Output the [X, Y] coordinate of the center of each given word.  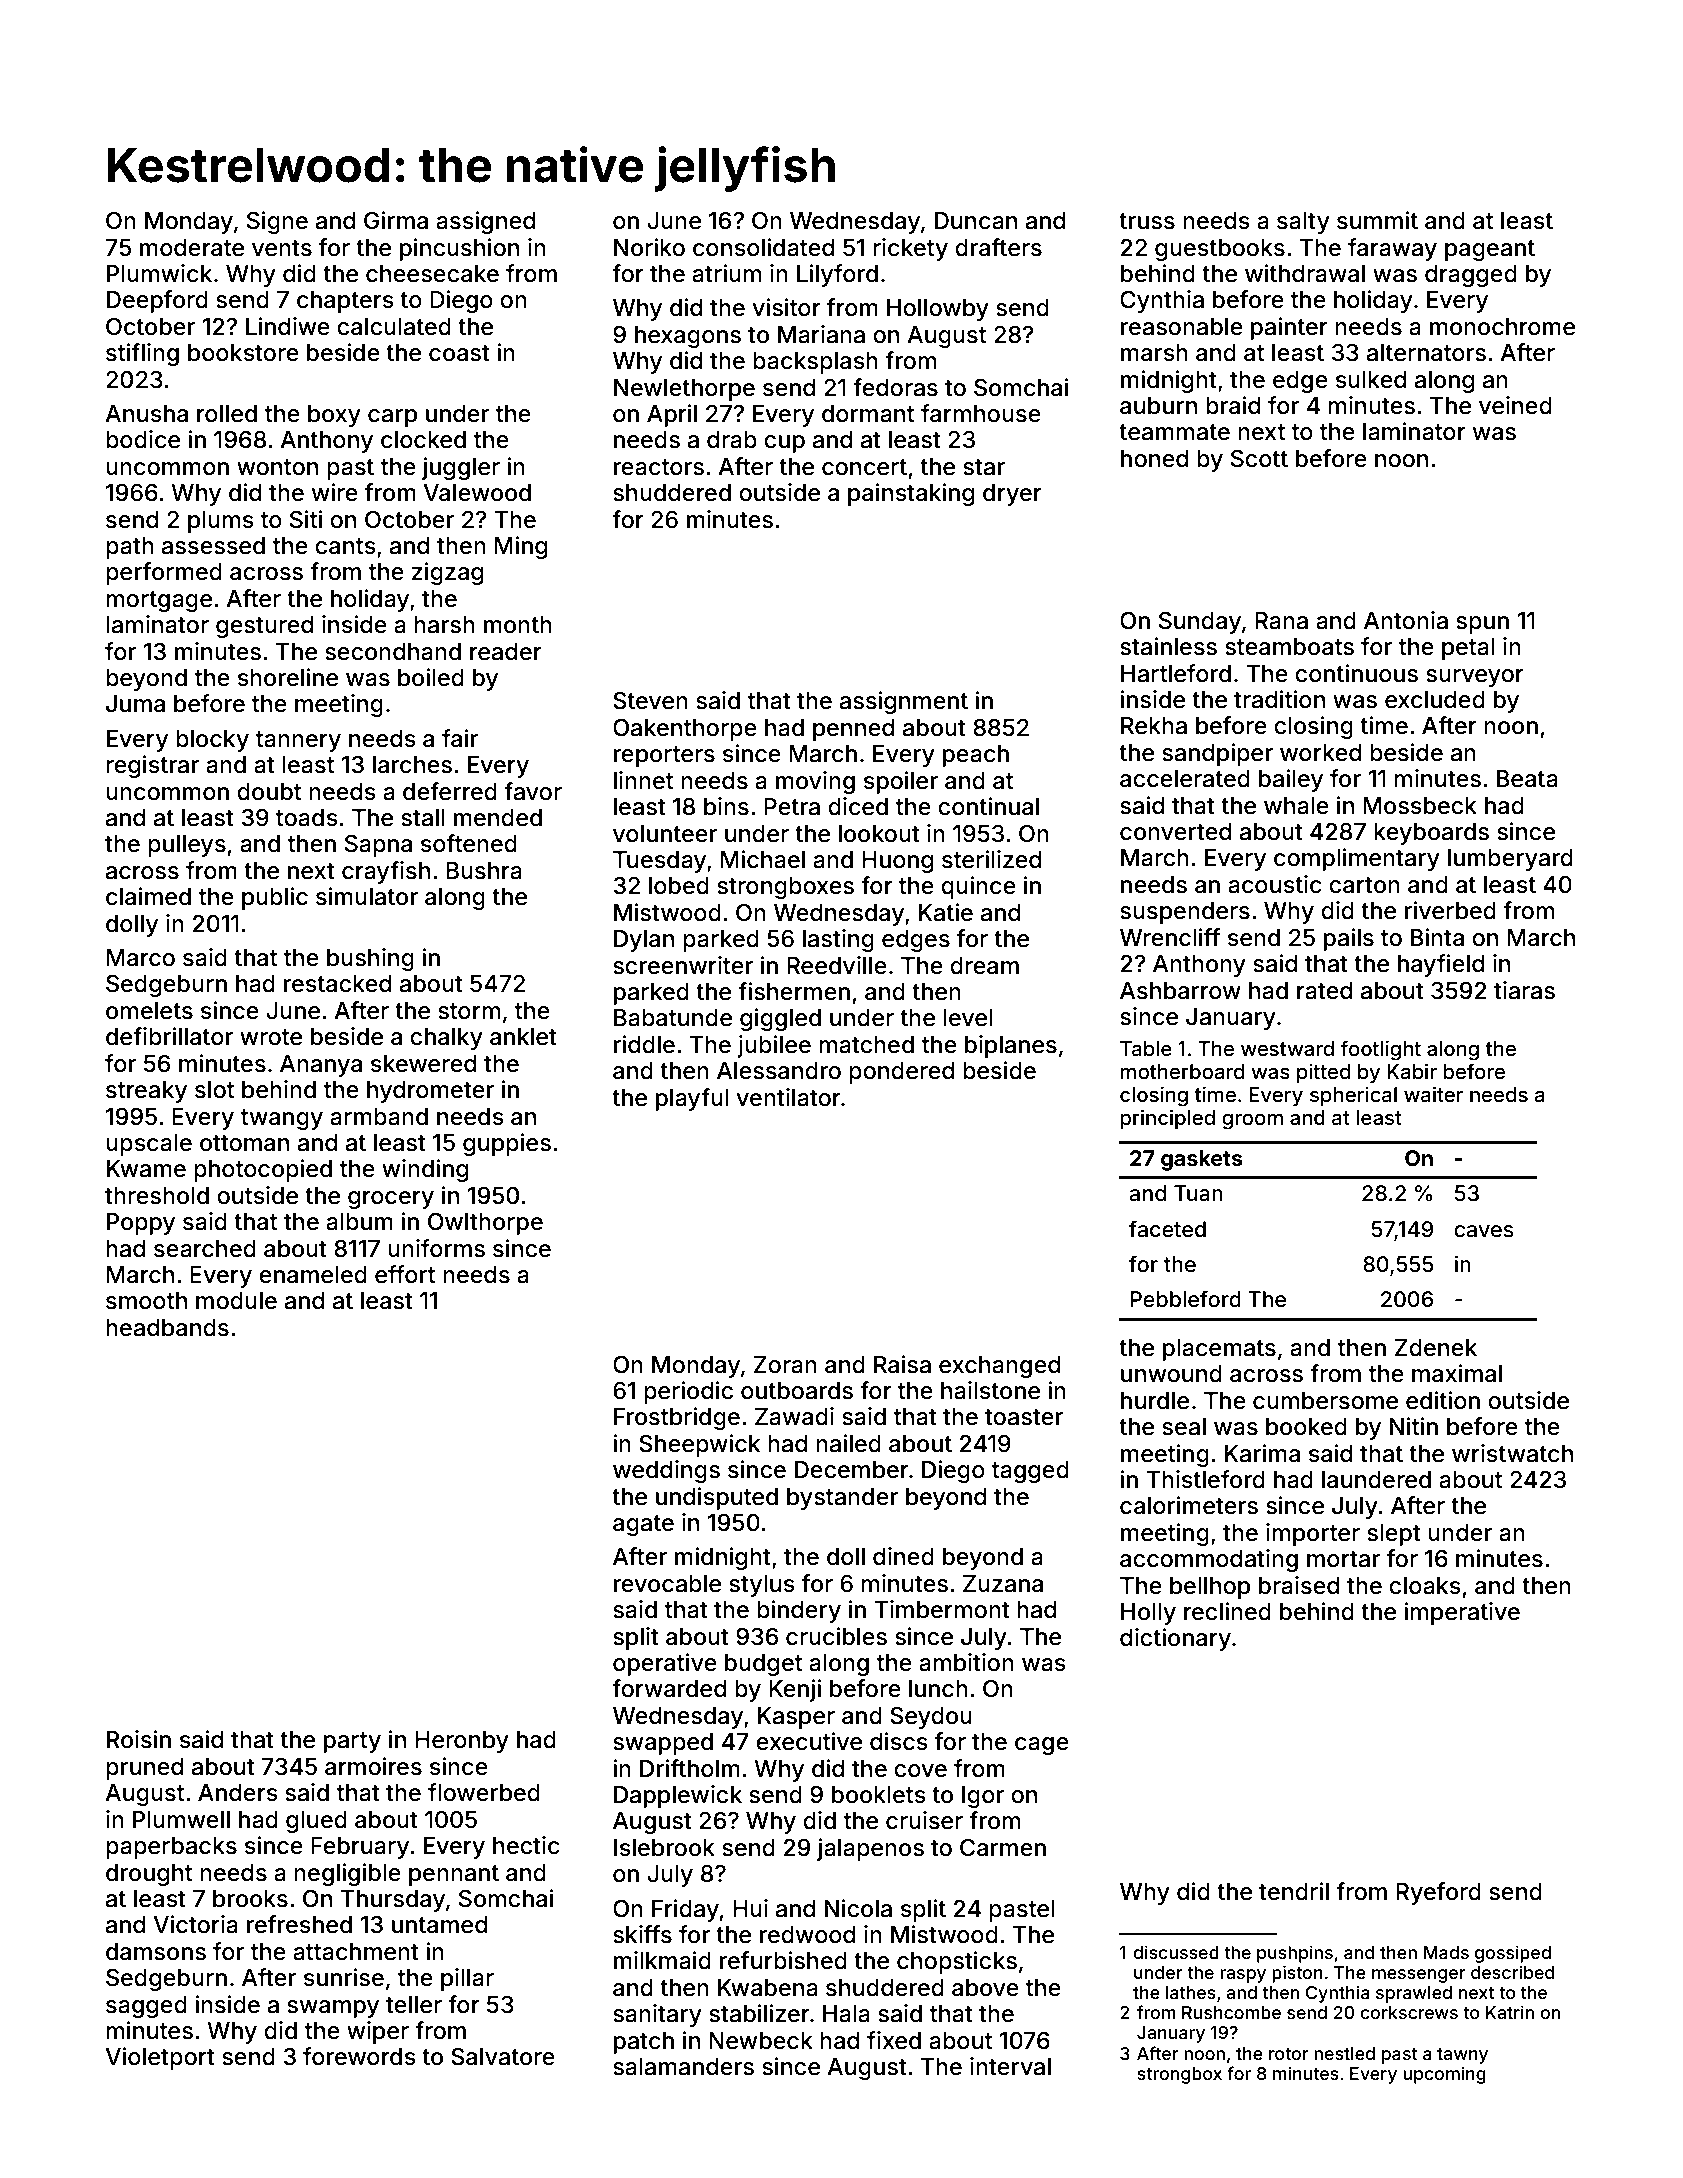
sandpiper [1217, 754]
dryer [1012, 495]
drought [149, 1875]
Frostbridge [677, 1418]
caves [1484, 1231]
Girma [396, 220]
